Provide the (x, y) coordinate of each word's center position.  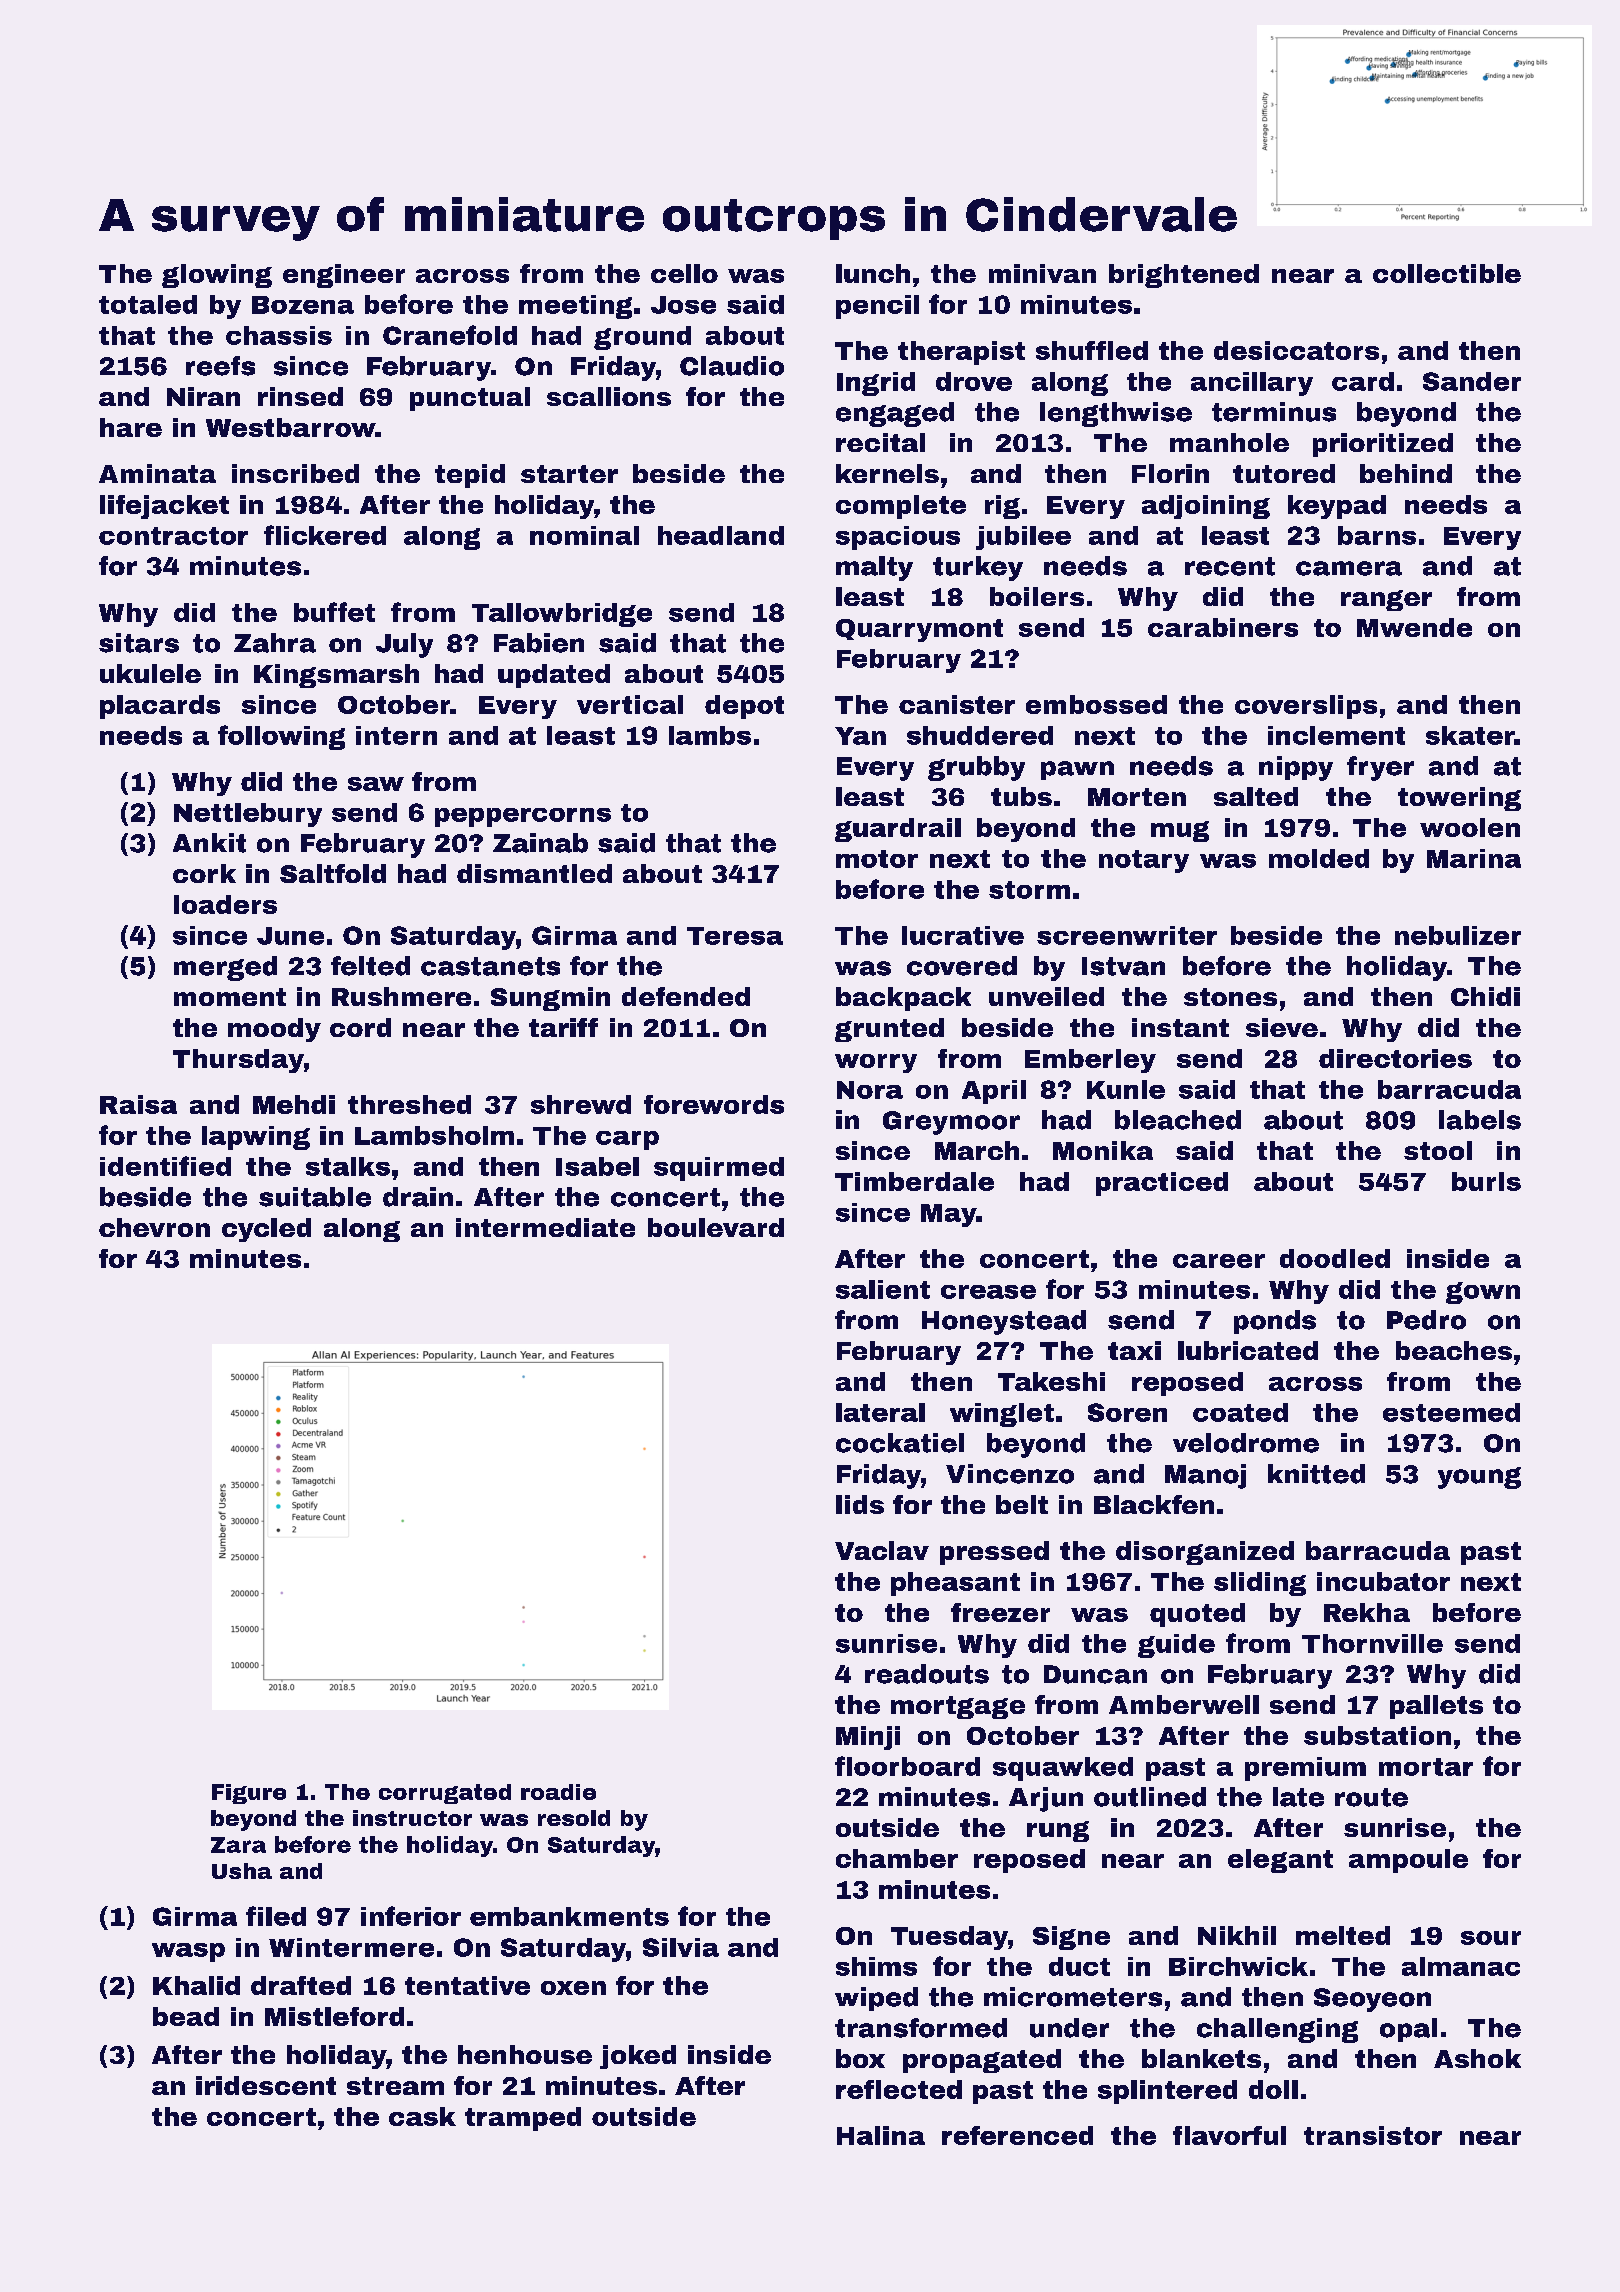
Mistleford (334, 2016)
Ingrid (876, 384)
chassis (279, 335)
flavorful (1229, 2135)
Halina (881, 2135)
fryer (1380, 768)
